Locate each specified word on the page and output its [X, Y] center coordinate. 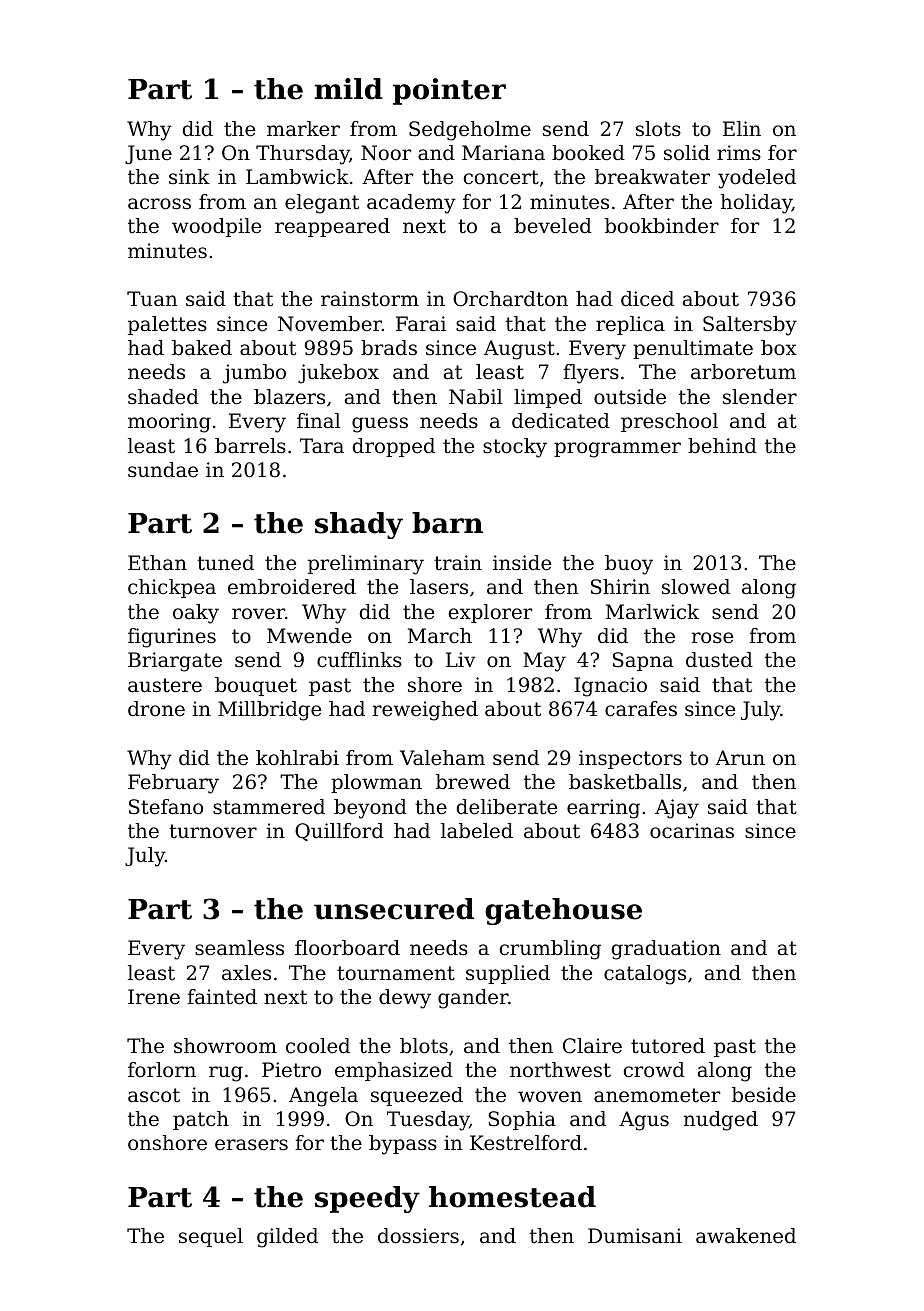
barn [447, 523]
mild [348, 89]
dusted [719, 660]
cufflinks [359, 660]
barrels [250, 446]
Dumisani [635, 1235]
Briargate [175, 662]
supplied [508, 974]
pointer [449, 91]
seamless [239, 948]
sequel [211, 1237]
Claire [592, 1046]
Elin [742, 128]
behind [722, 446]
